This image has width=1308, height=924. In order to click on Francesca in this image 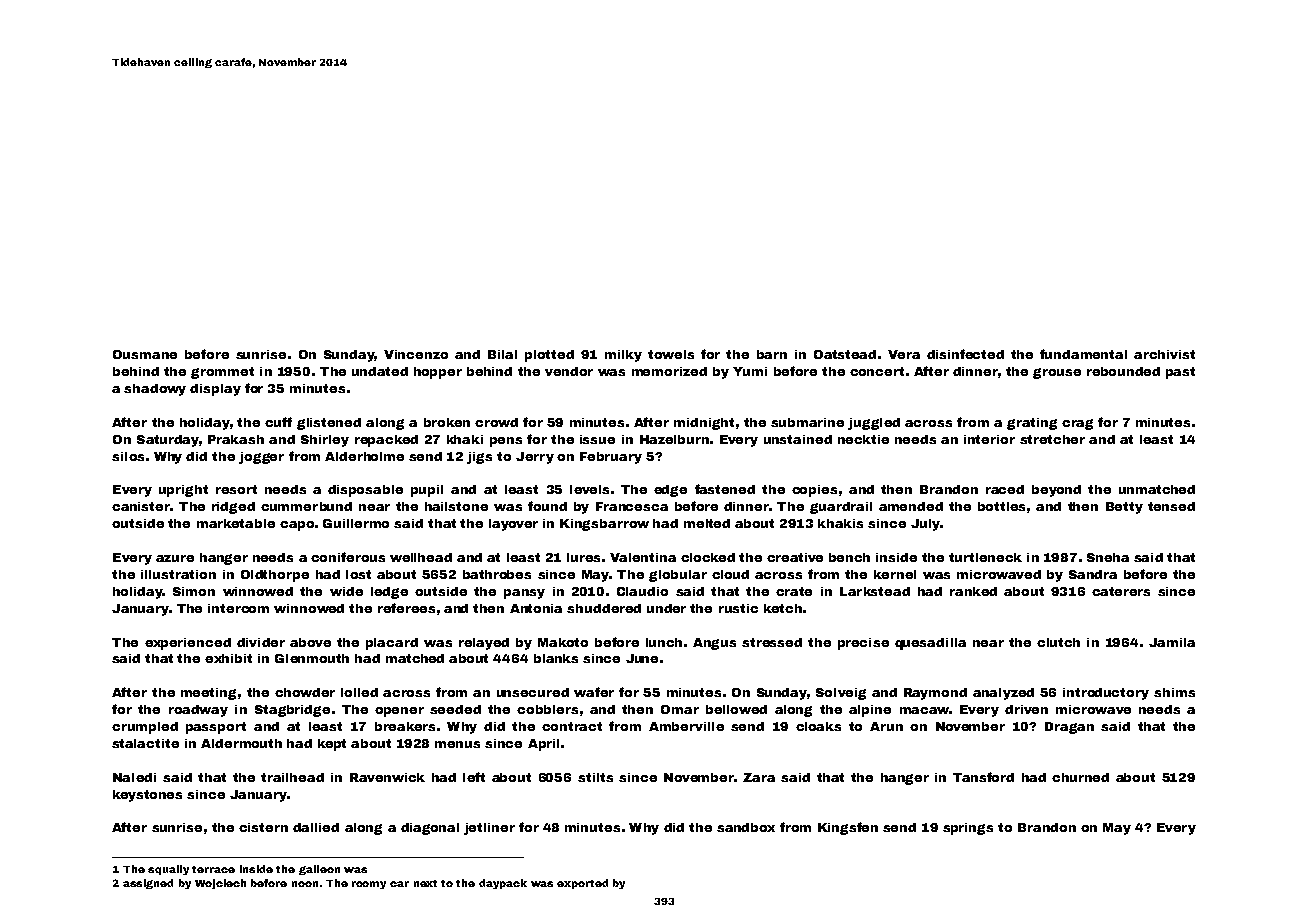, I will do `click(632, 506)`.
